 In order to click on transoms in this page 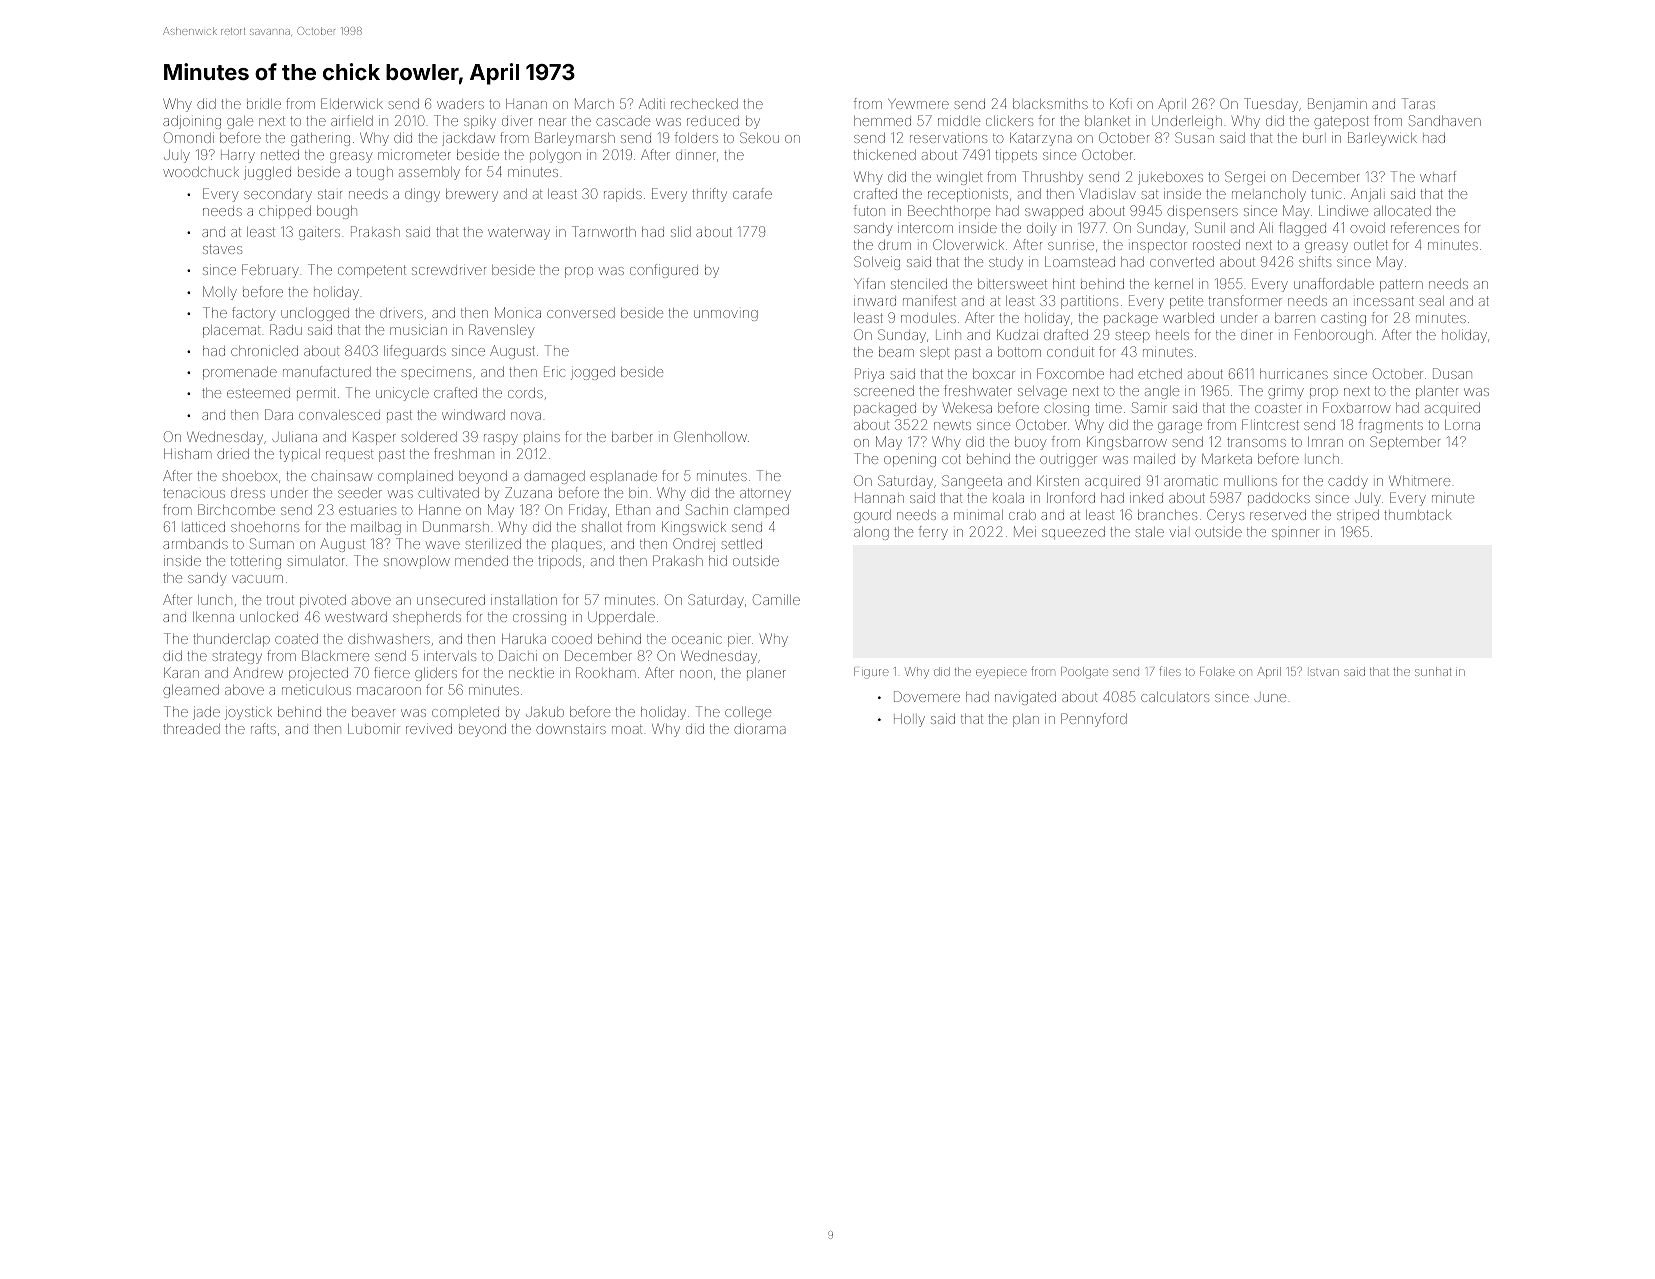, I will do `click(1256, 442)`.
